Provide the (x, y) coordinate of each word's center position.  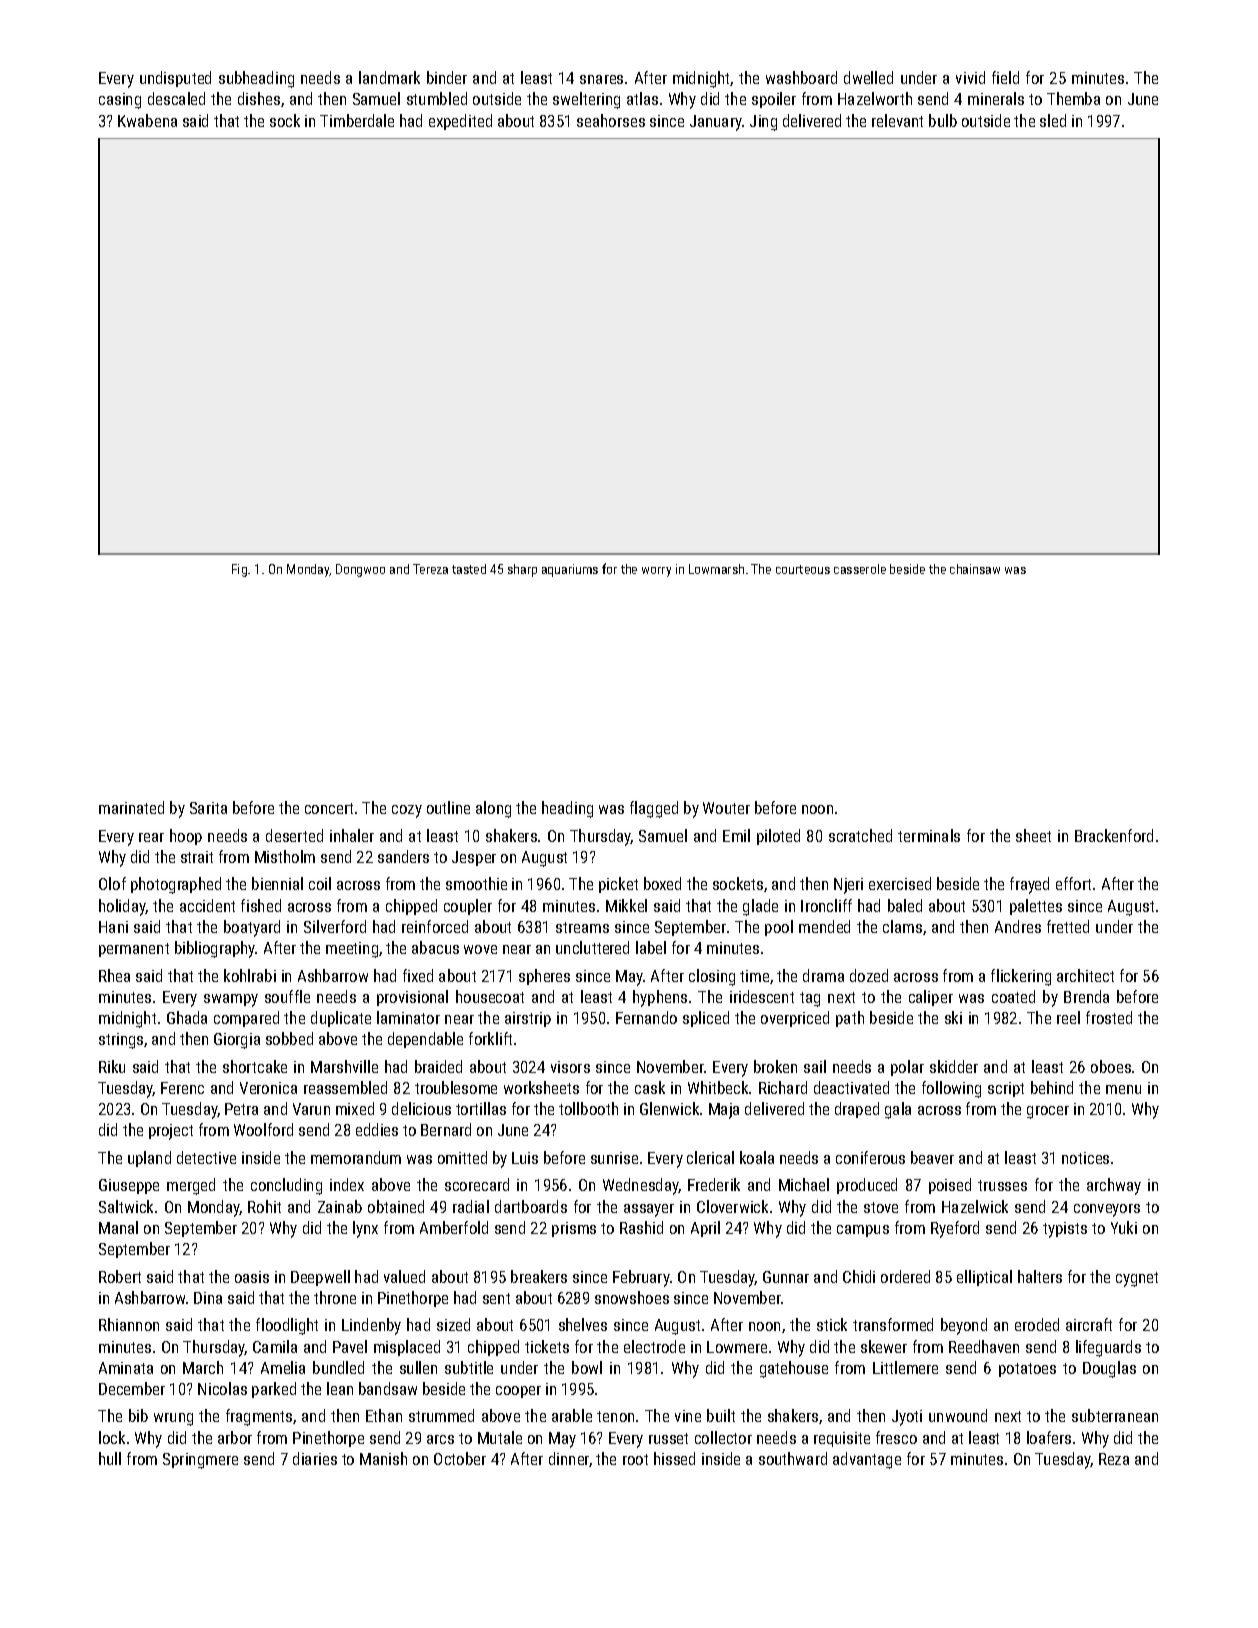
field (1005, 77)
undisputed (175, 79)
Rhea (114, 975)
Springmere (200, 1461)
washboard (801, 77)
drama (823, 975)
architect (1085, 975)
